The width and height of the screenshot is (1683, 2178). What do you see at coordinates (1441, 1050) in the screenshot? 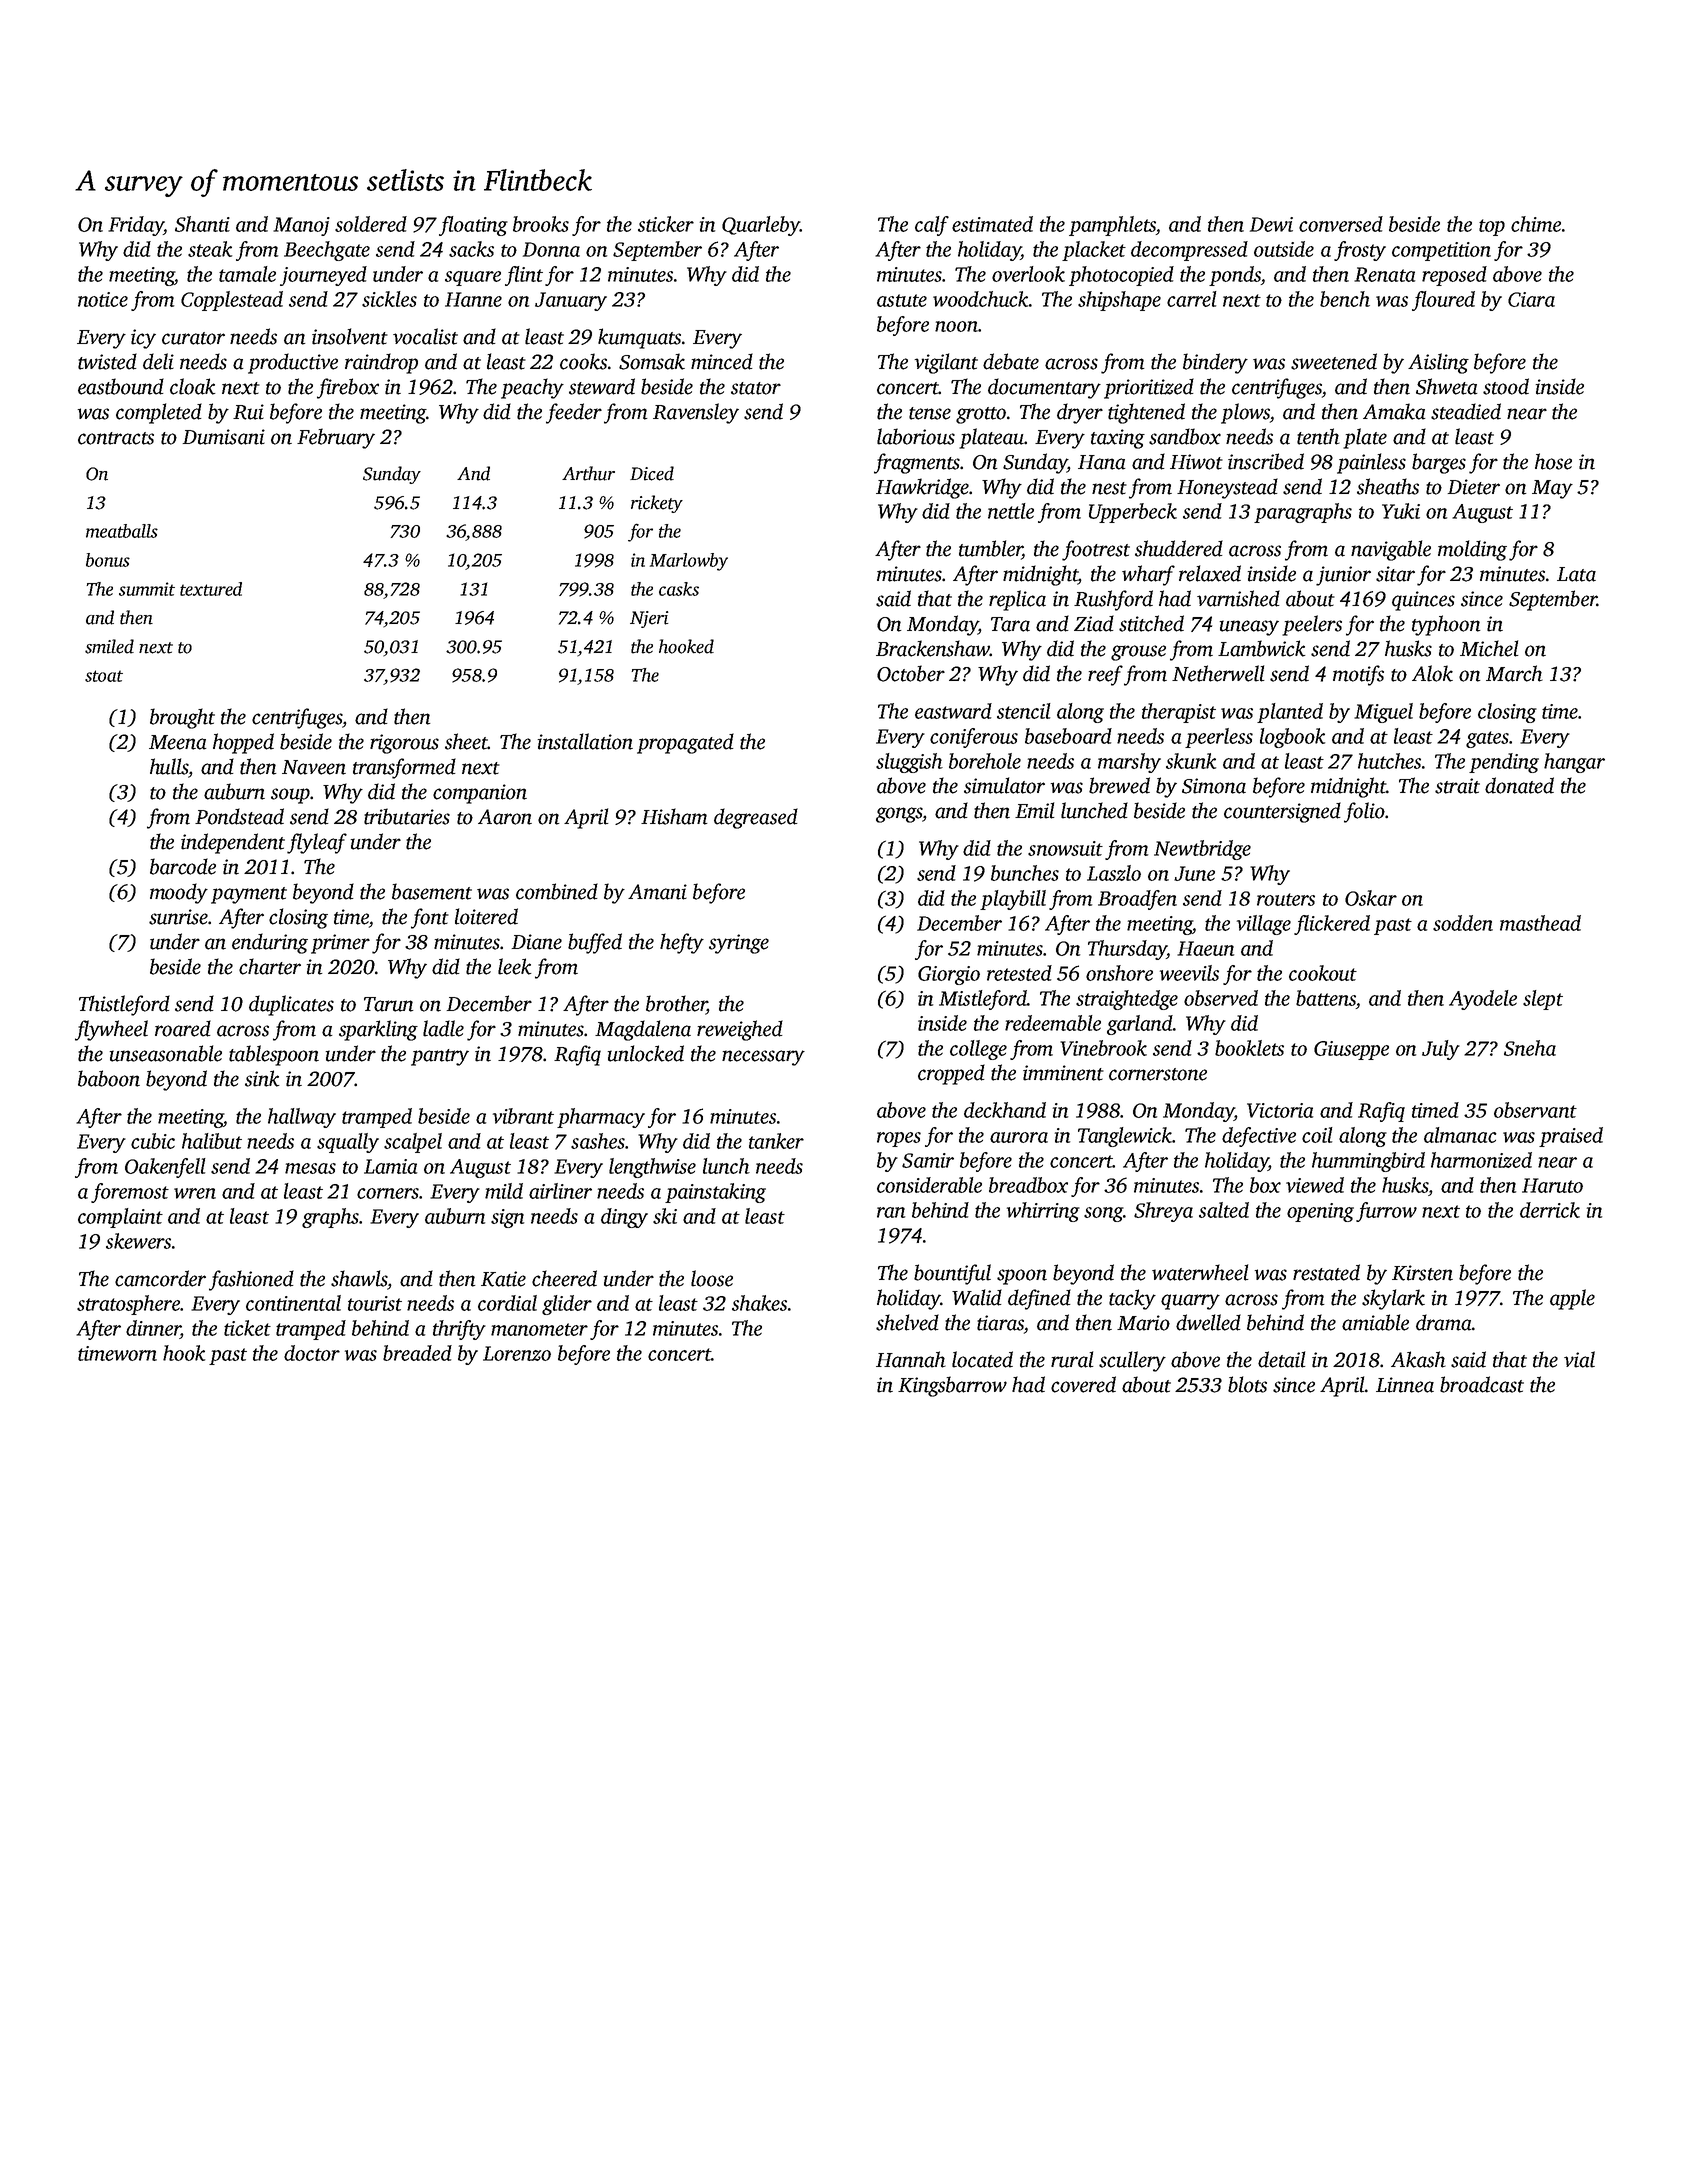
I see `July` at bounding box center [1441, 1050].
